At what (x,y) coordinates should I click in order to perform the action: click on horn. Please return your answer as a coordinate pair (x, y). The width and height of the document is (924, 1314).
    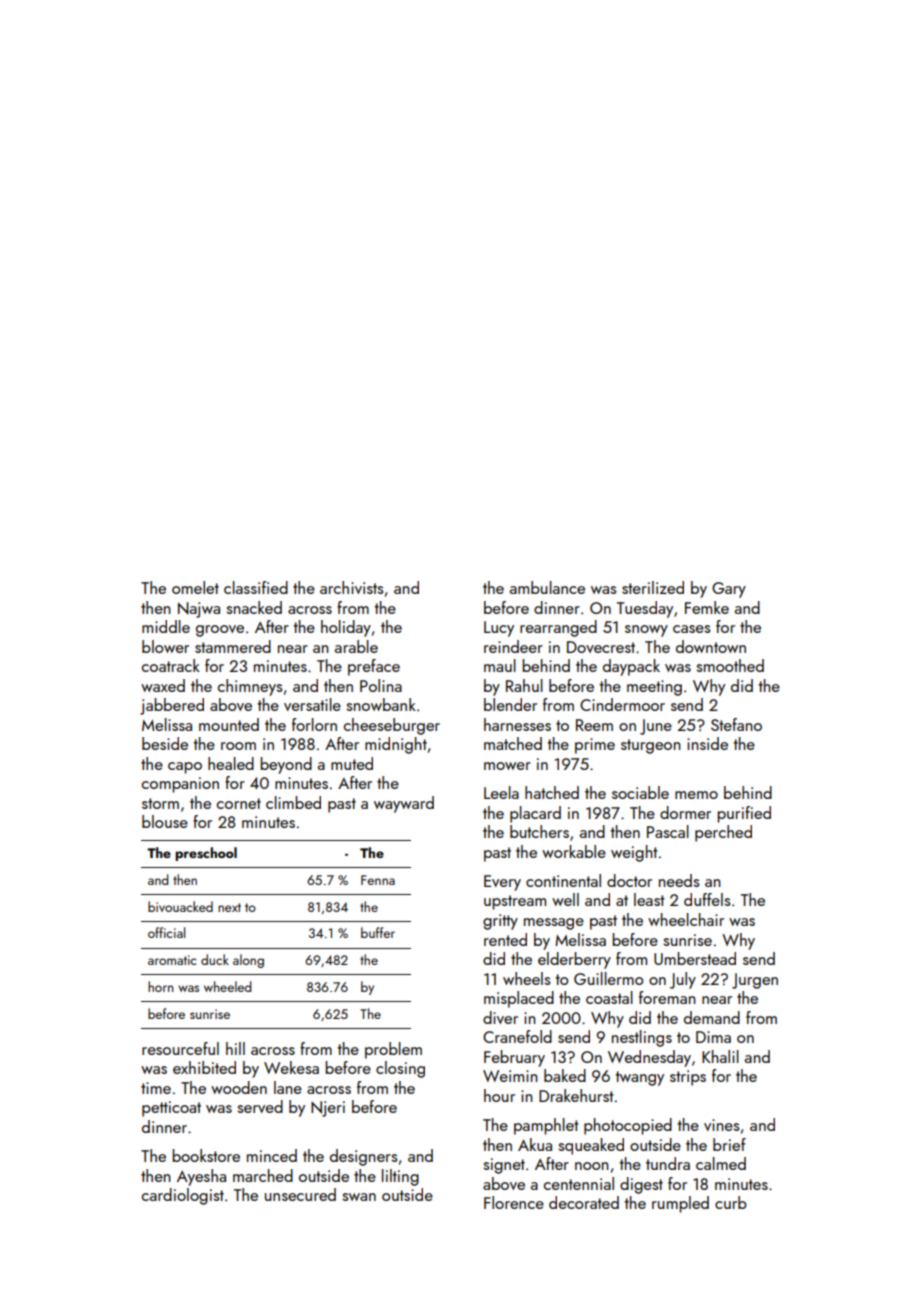
    Looking at the image, I should click on (160, 986).
